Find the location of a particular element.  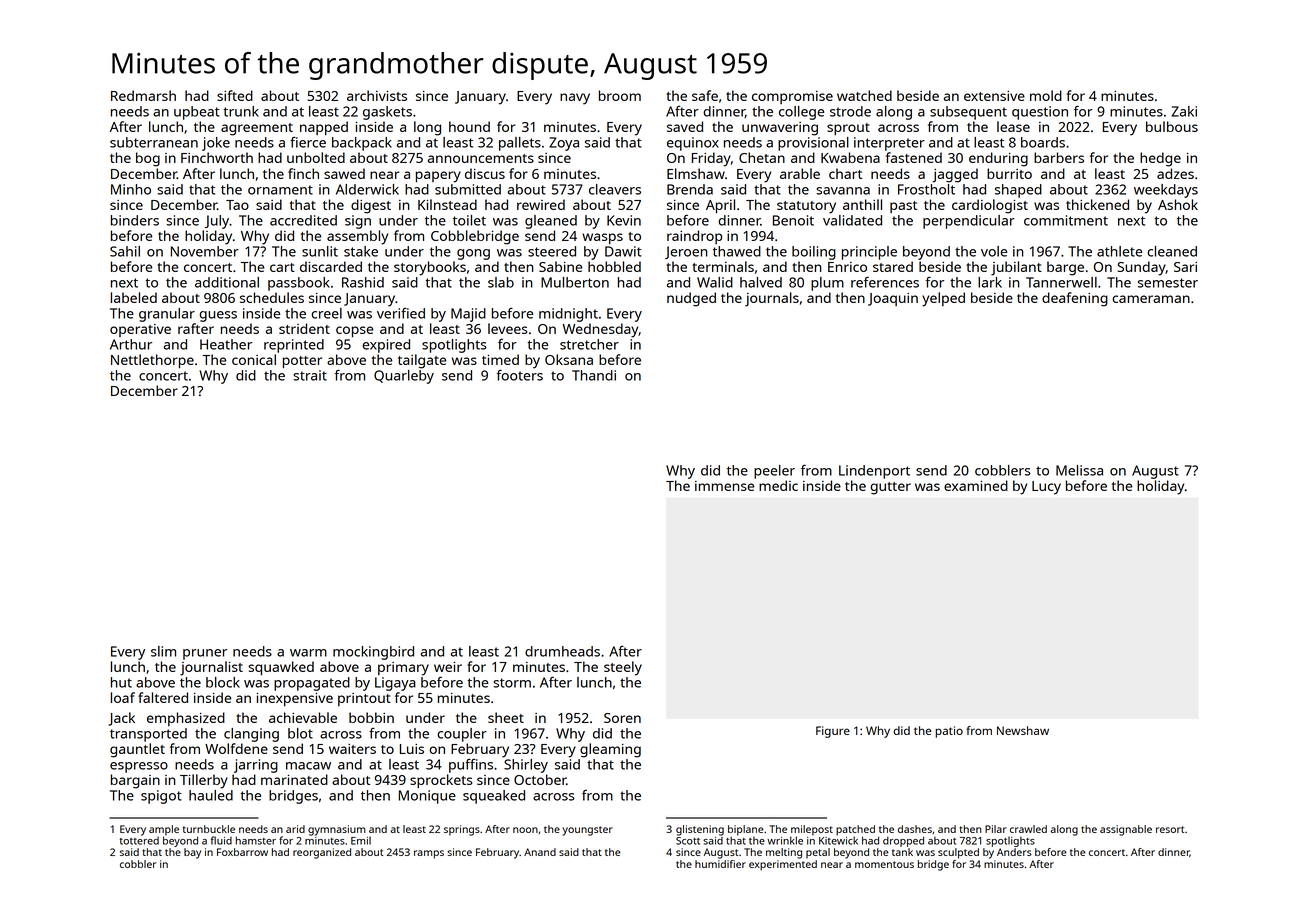

Redmarsh is located at coordinates (143, 95).
